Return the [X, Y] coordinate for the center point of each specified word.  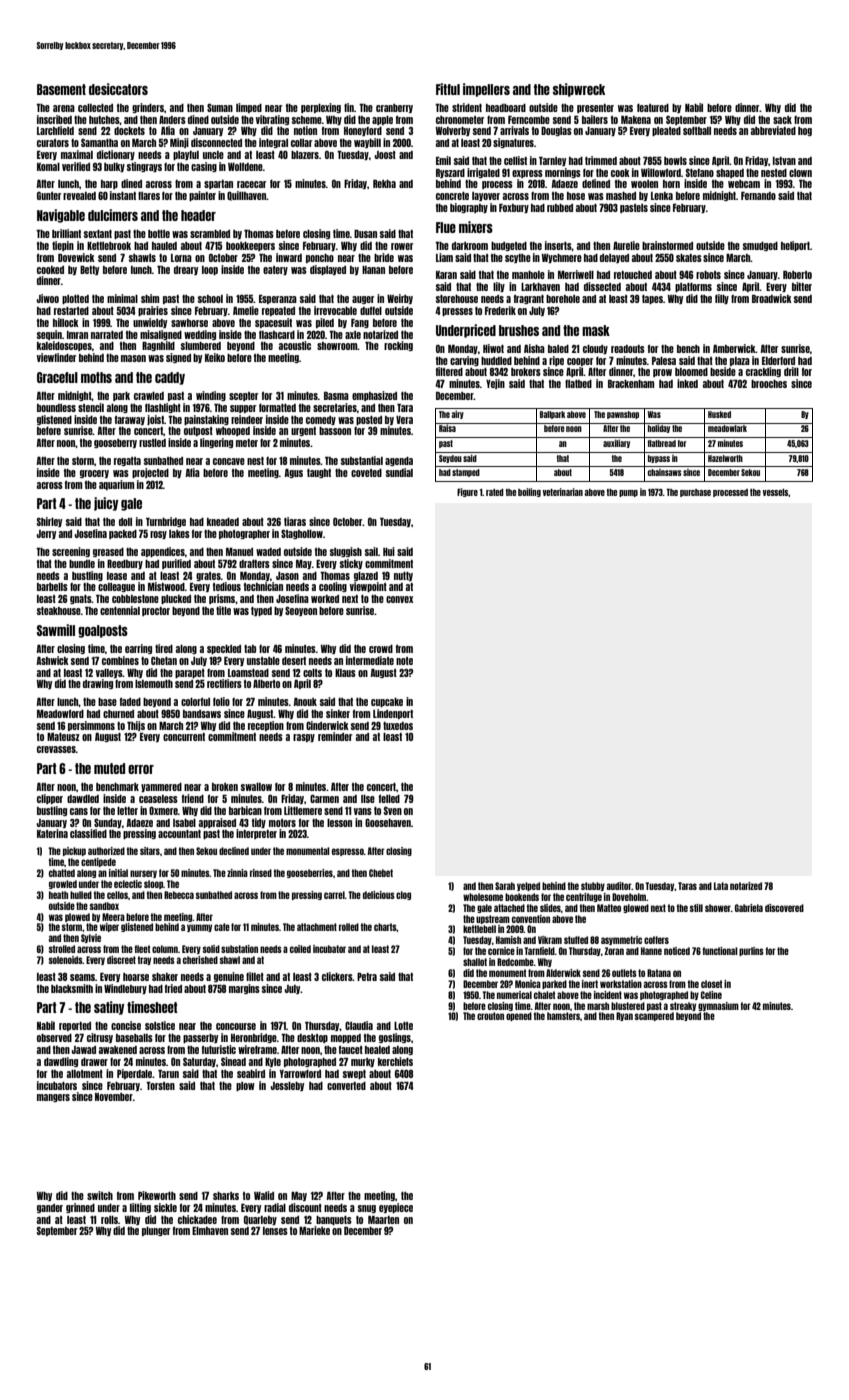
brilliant [66, 233]
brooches [769, 384]
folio [221, 701]
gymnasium [718, 1006]
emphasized [374, 396]
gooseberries [310, 873]
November [114, 1097]
